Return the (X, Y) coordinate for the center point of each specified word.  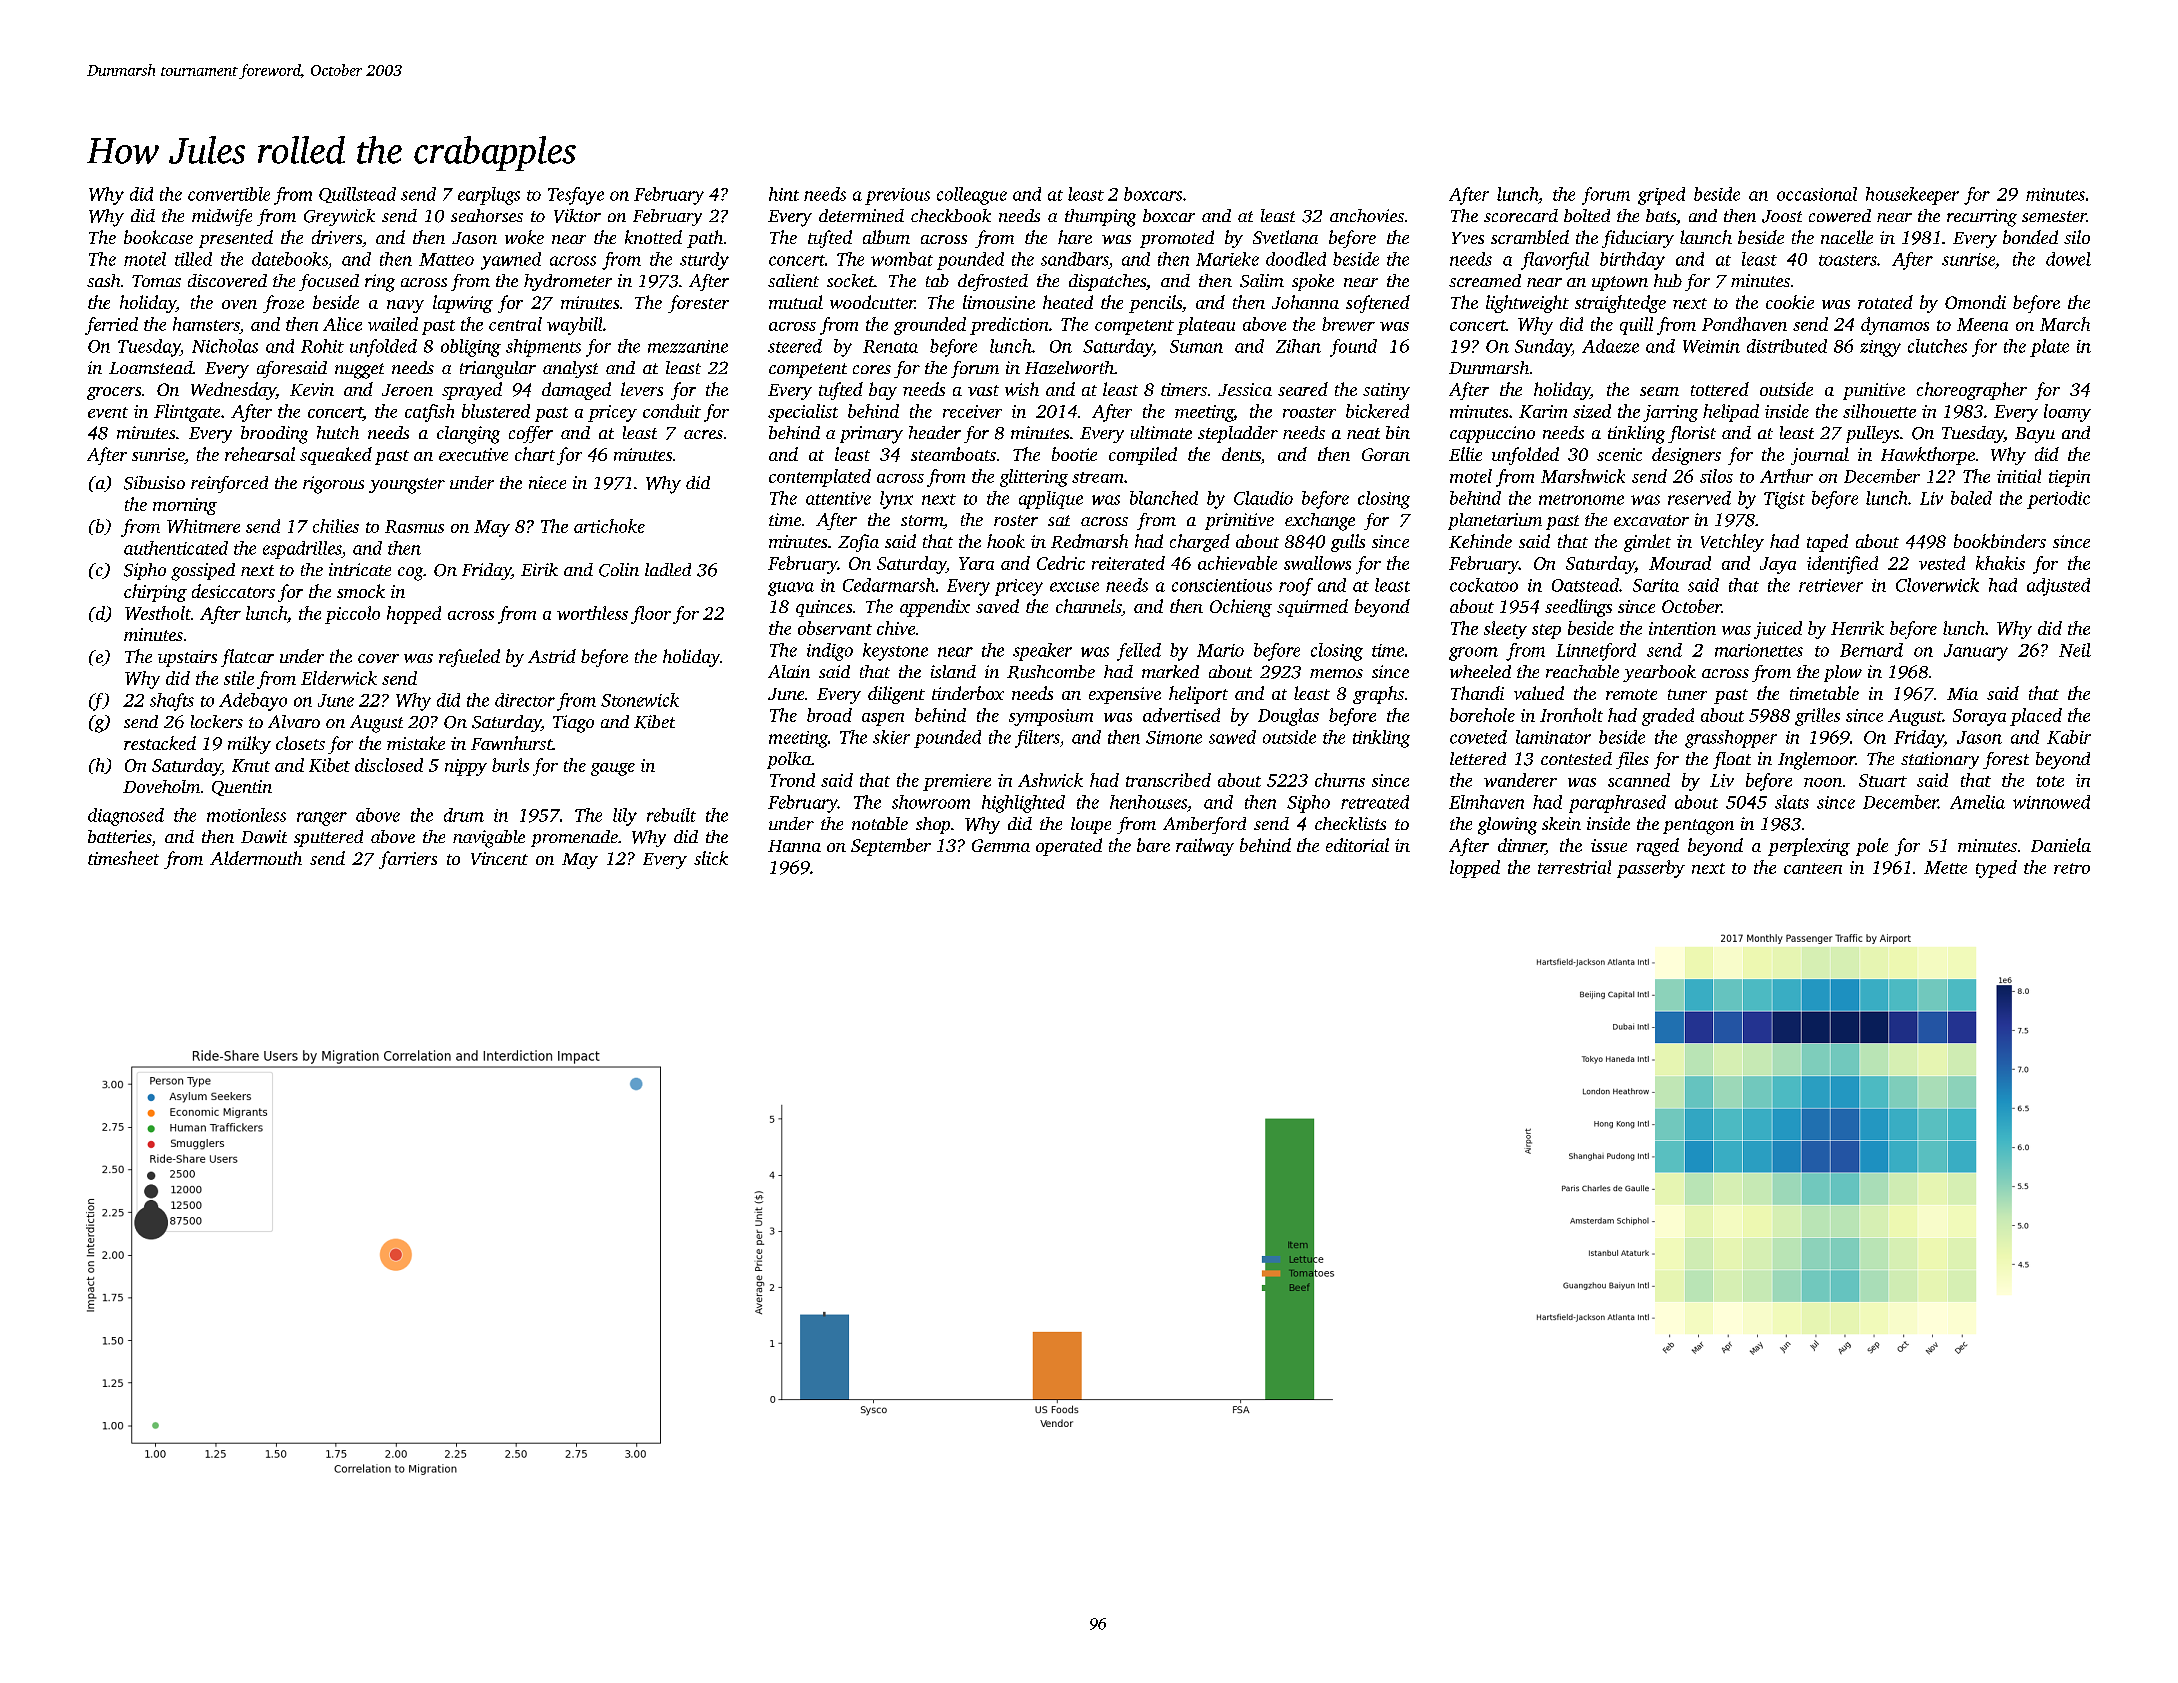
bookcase (158, 237)
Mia (1962, 693)
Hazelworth (1069, 367)
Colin (619, 570)
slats (1792, 802)
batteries (119, 836)
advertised (1181, 715)
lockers (217, 721)
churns (1340, 780)
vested (1942, 563)
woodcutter (872, 302)
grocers (114, 393)
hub (1668, 280)
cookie (1790, 302)
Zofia (858, 543)
